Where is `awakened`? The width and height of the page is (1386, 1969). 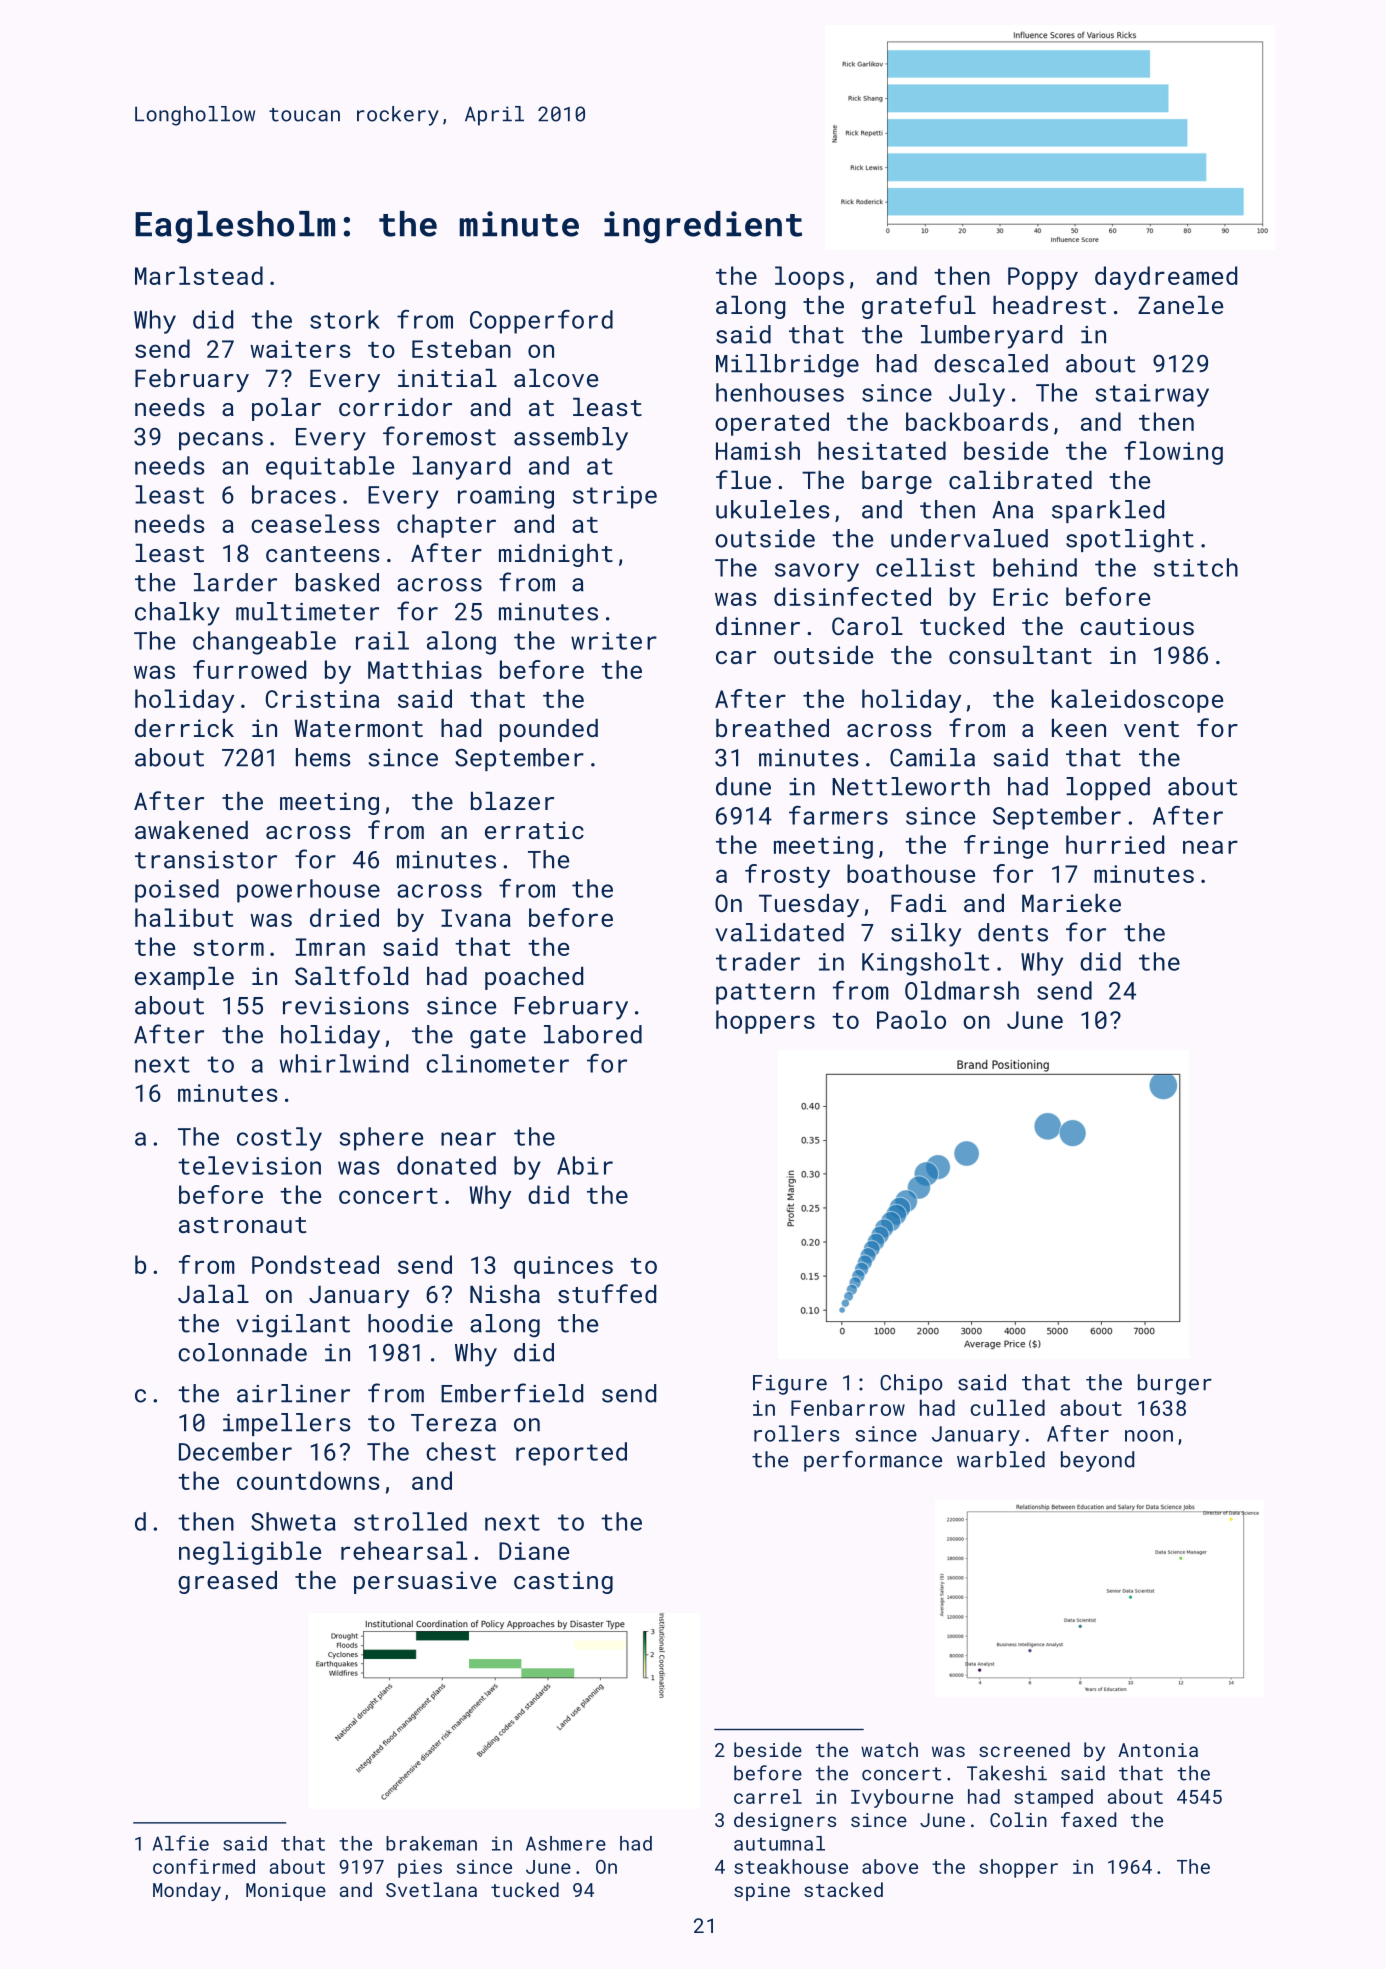
awakened is located at coordinates (191, 830).
